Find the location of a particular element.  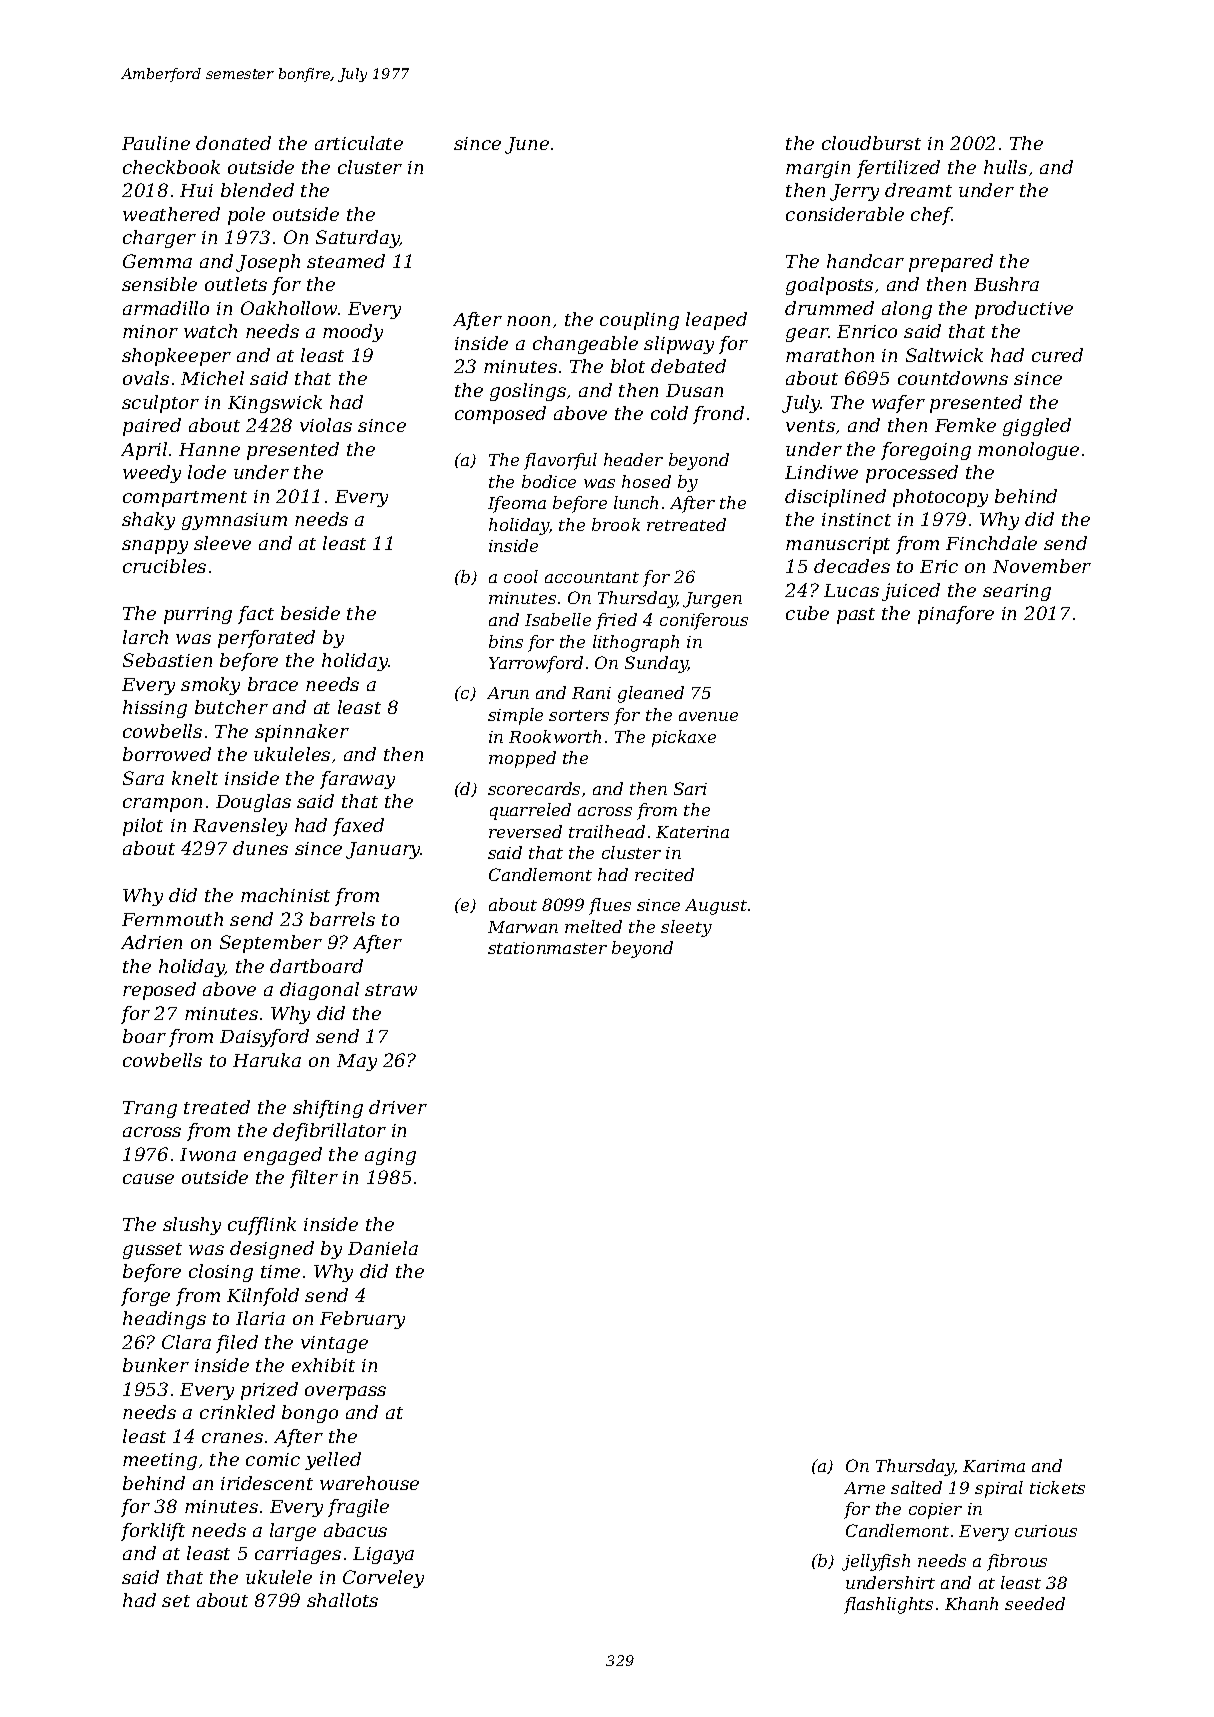

coupling is located at coordinates (639, 321).
